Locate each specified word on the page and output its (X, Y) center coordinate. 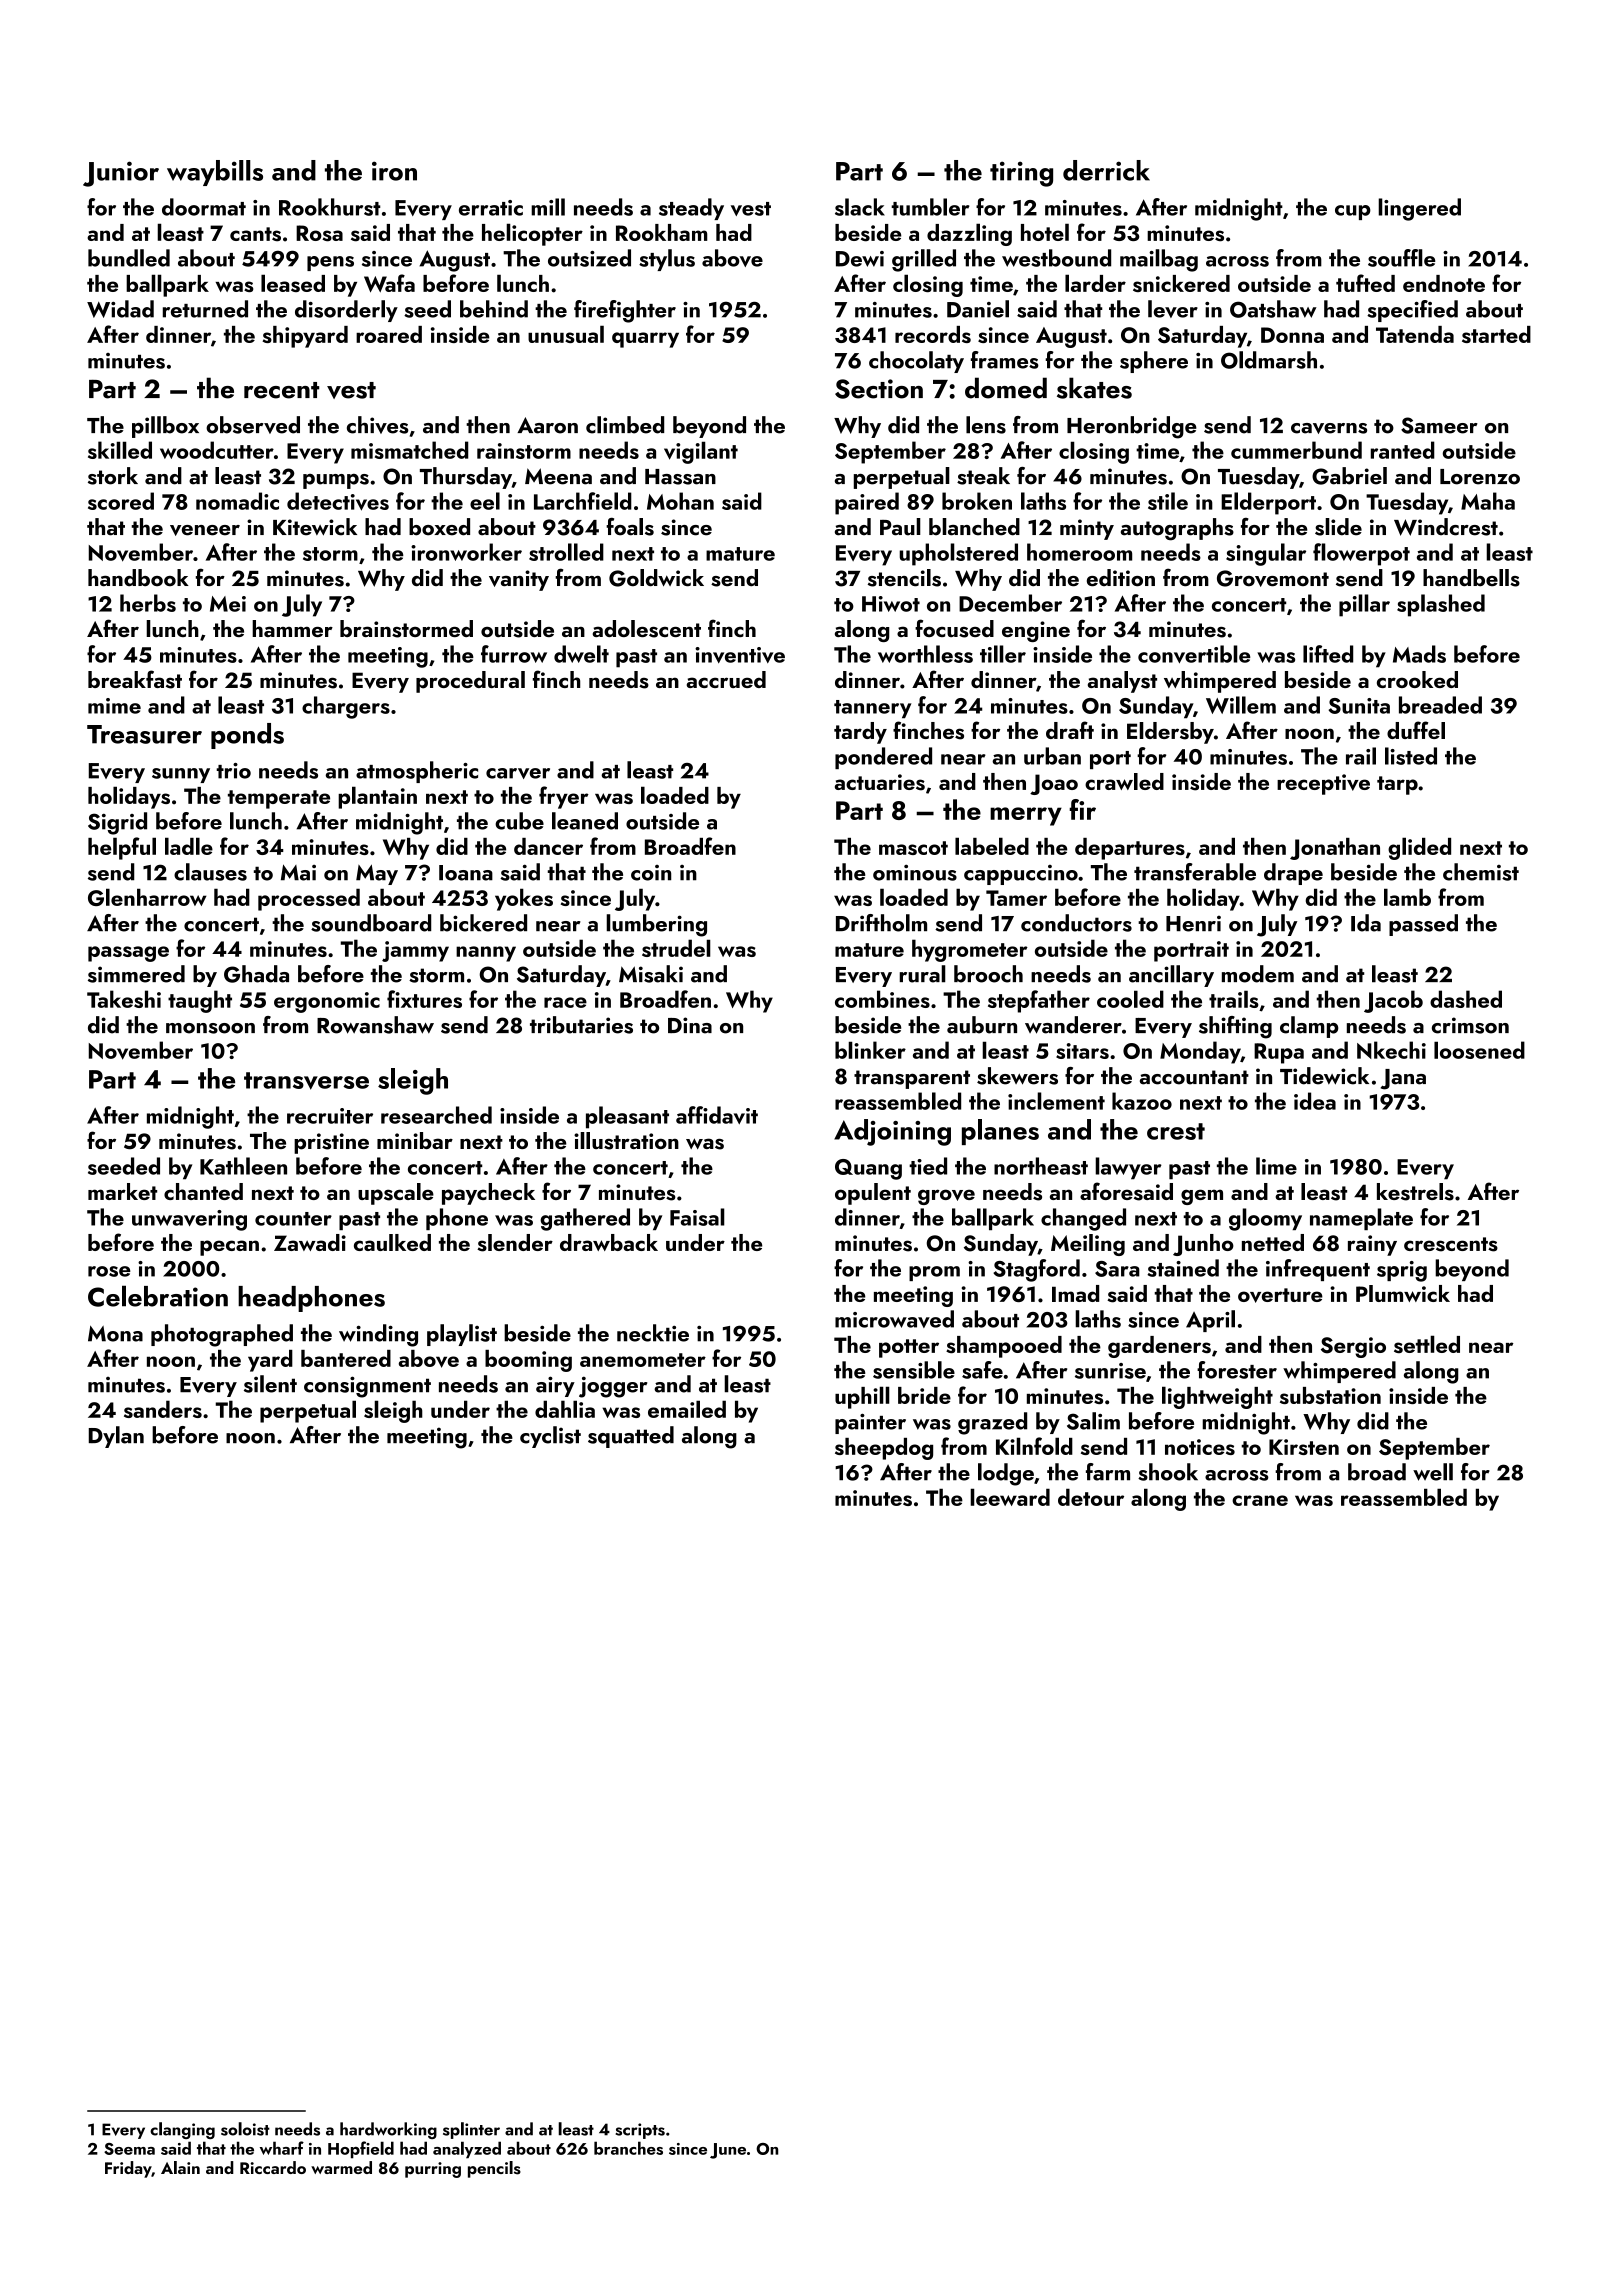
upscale (396, 1194)
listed (1411, 756)
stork (113, 476)
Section (879, 389)
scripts (640, 2131)
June (728, 2151)
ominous (915, 872)
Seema (129, 2149)
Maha (1488, 501)
